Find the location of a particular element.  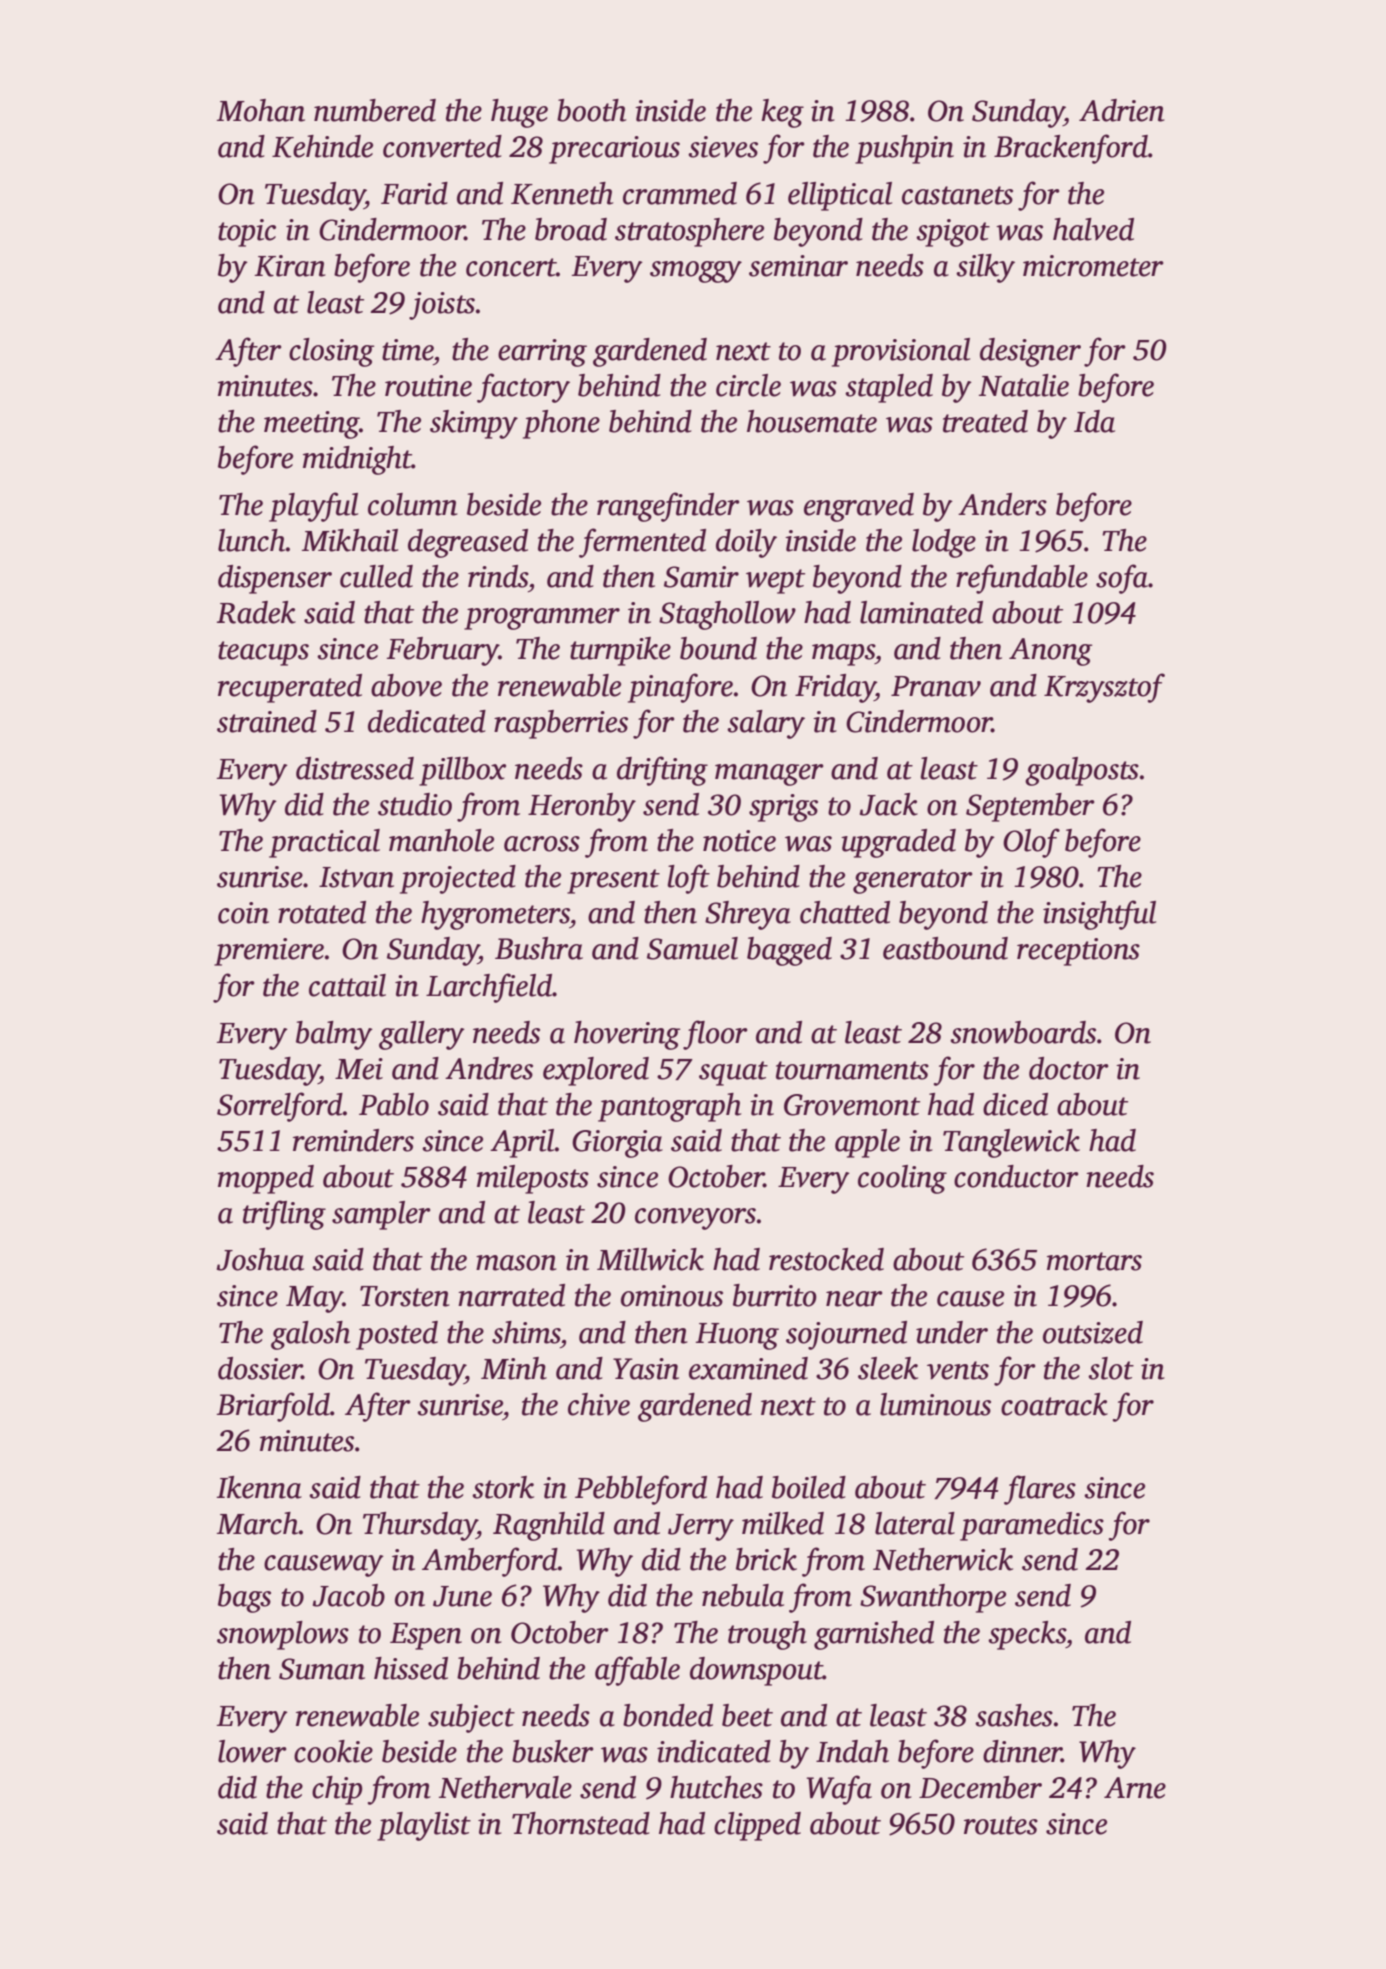

flares is located at coordinates (1040, 1490).
